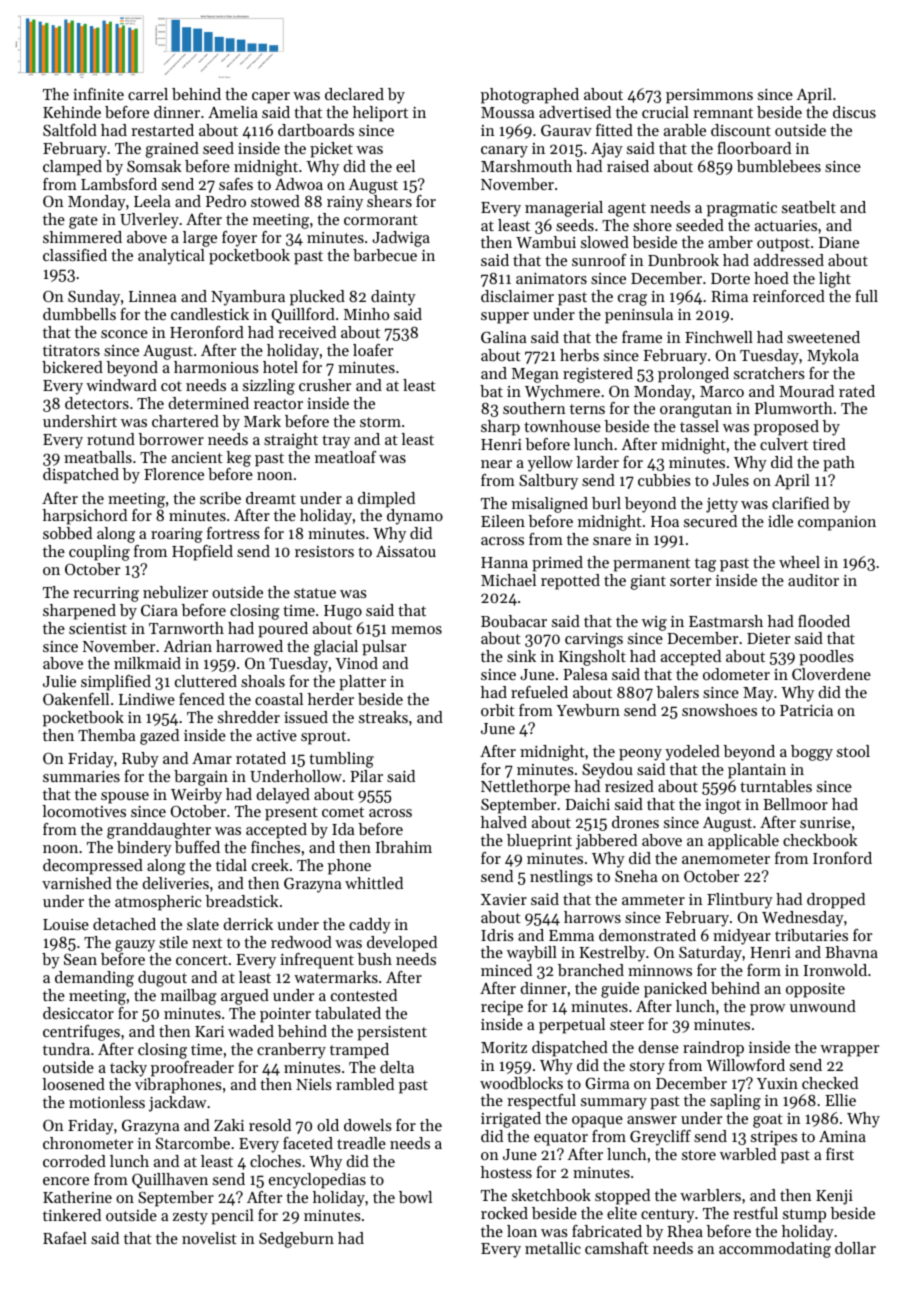 Image resolution: width=924 pixels, height=1308 pixels. Describe the element at coordinates (811, 935) in the page. I see `tributaries` at that location.
